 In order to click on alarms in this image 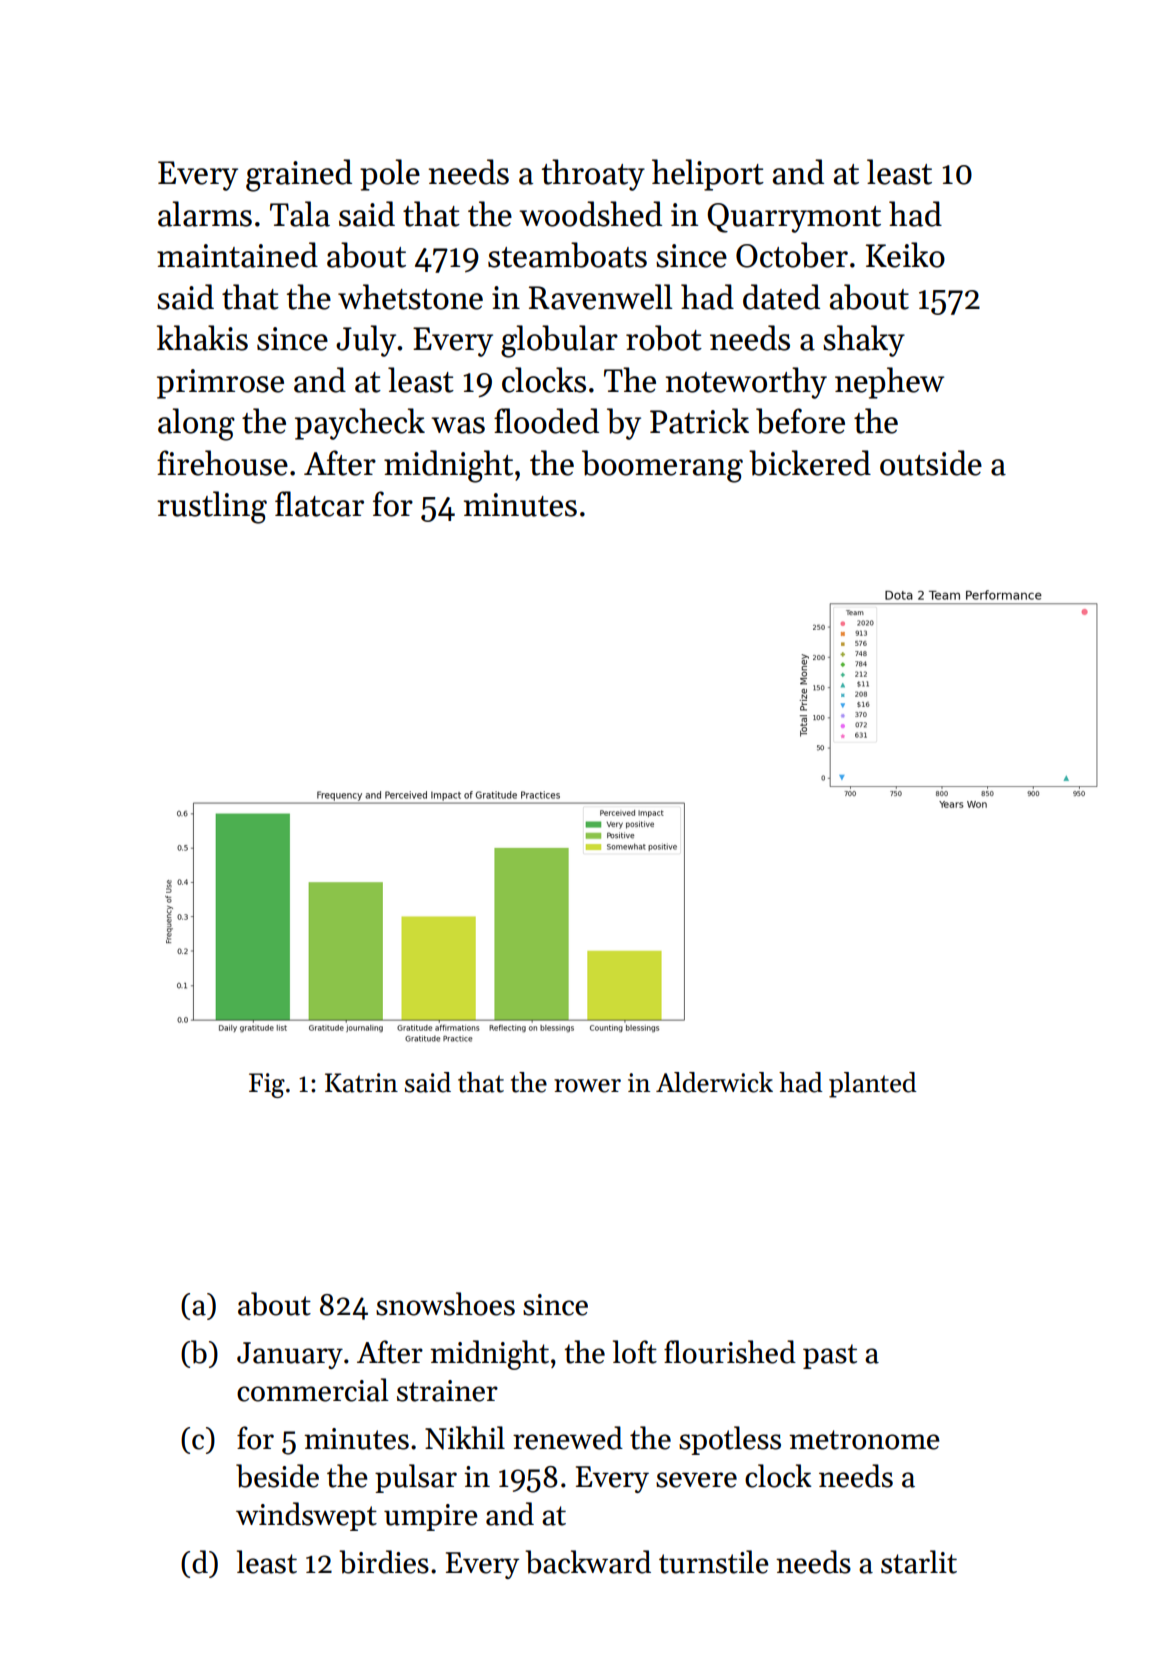, I will do `click(205, 214)`.
